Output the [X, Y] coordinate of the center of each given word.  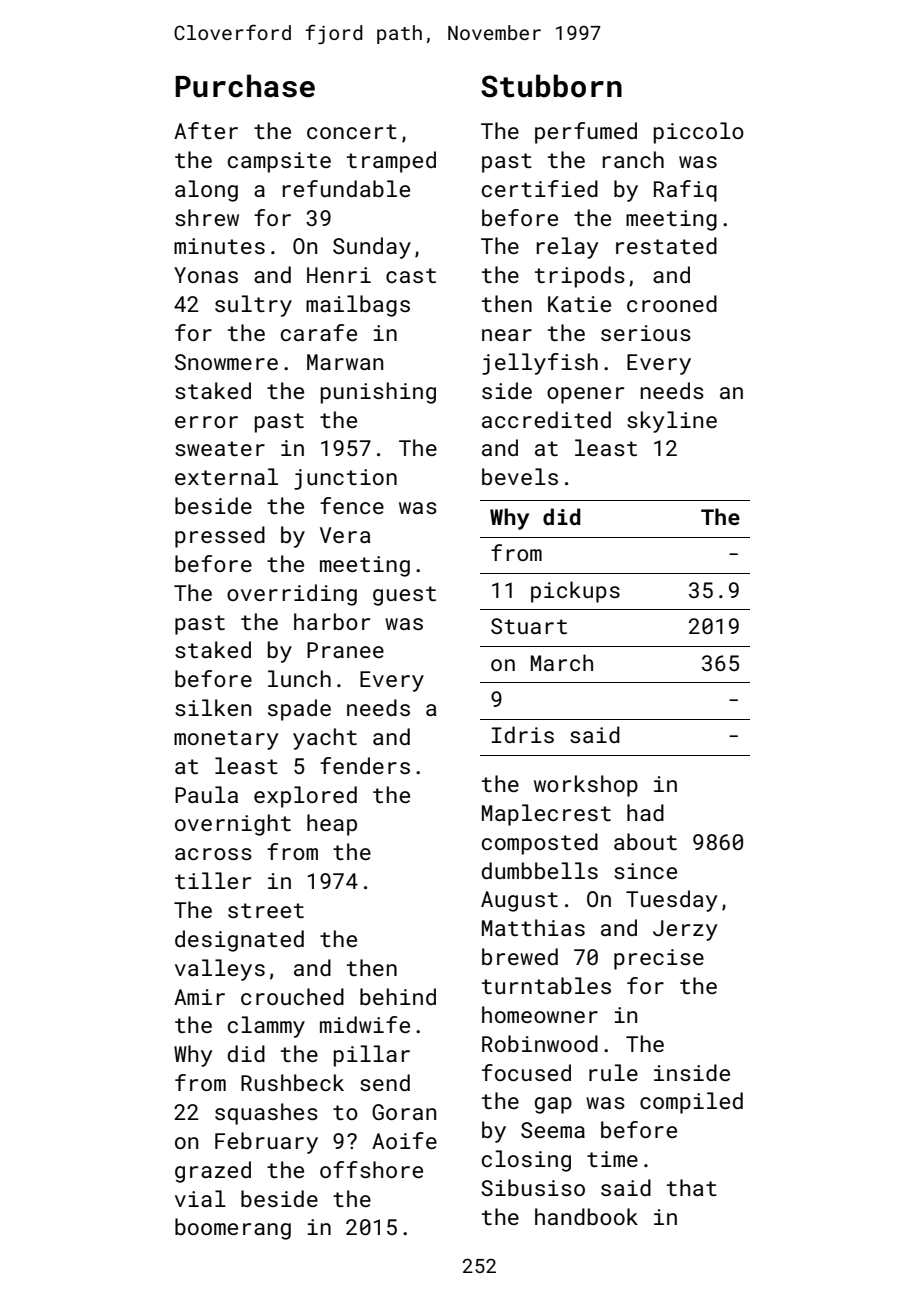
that [692, 1187]
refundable [346, 188]
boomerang [233, 1229]
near [507, 335]
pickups [575, 592]
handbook [586, 1216]
